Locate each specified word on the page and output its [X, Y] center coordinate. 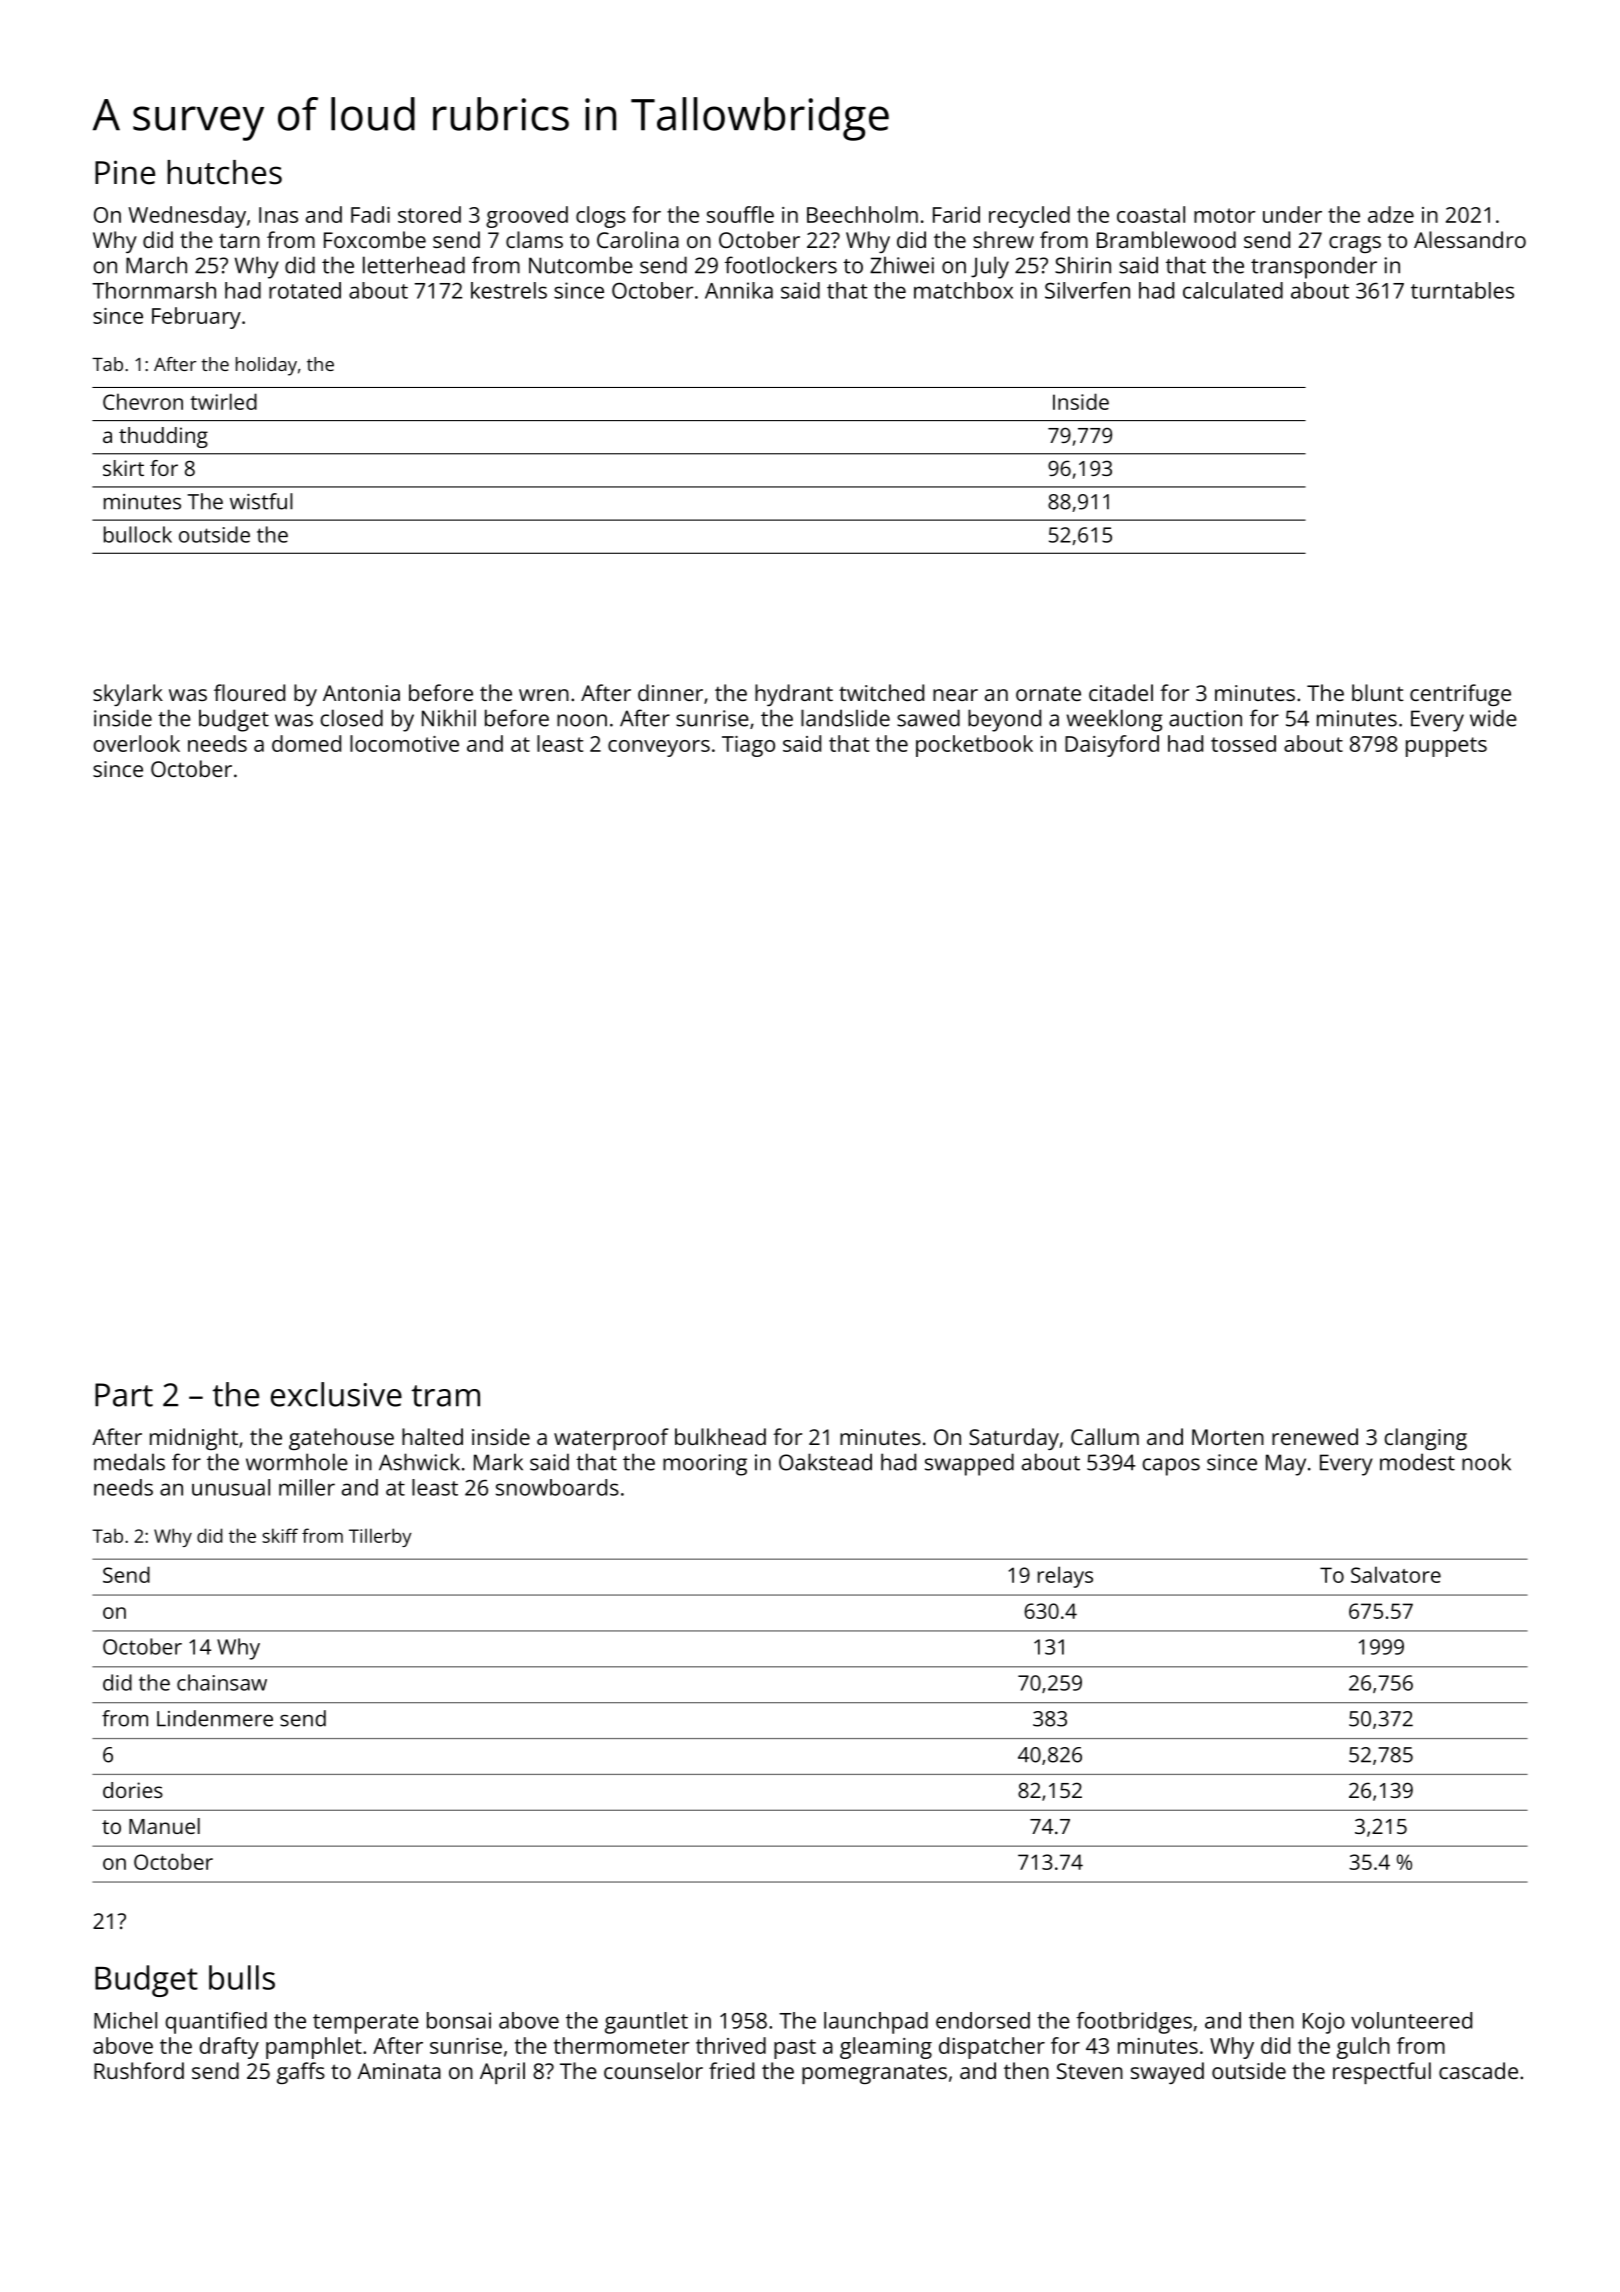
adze [1391, 214]
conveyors [659, 748]
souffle [740, 214]
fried [731, 2070]
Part [124, 1395]
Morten [1228, 1437]
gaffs [301, 2073]
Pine [125, 172]
